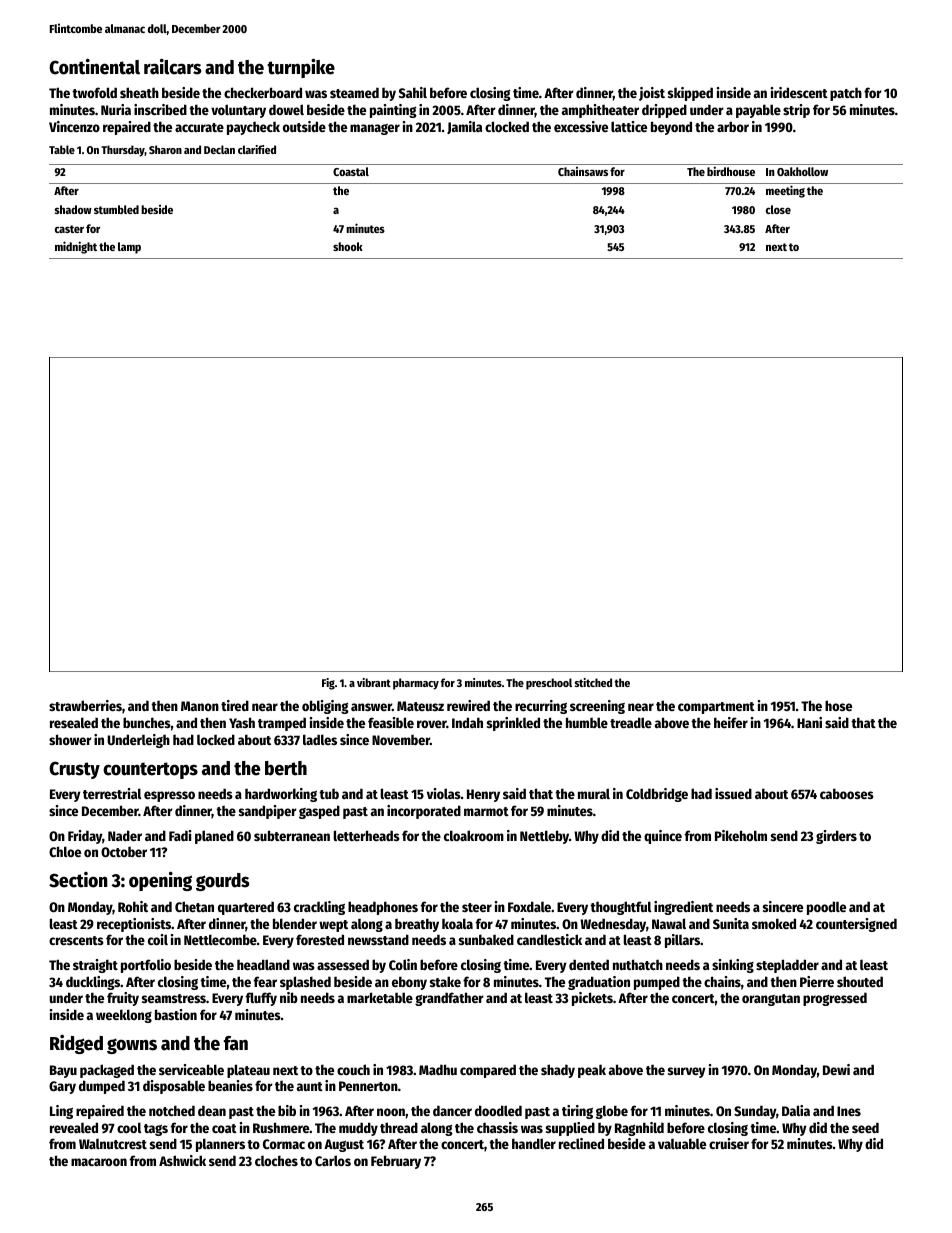  I want to click on Continental, so click(94, 67).
